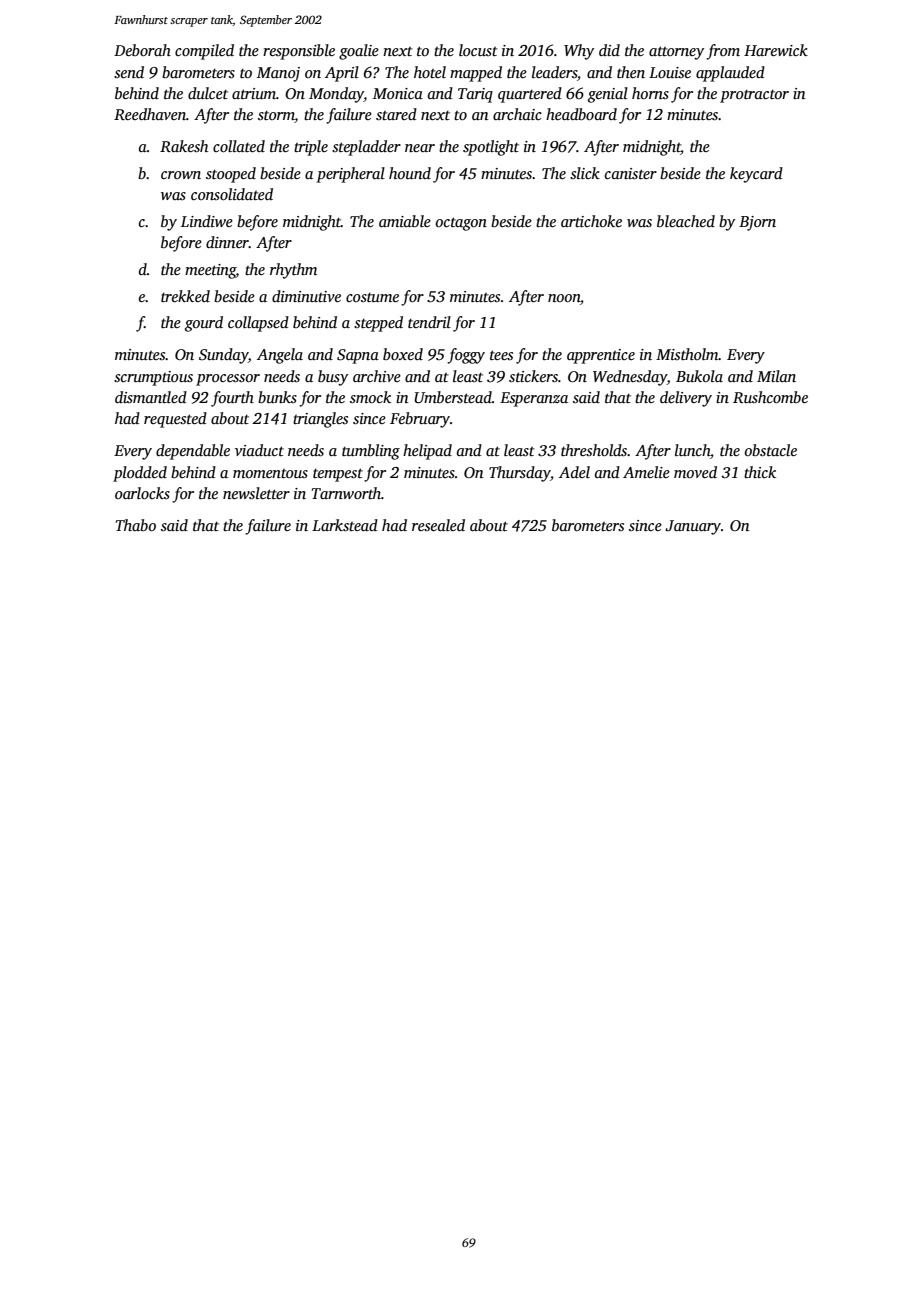  Describe the element at coordinates (223, 356) in the screenshot. I see `Sunday` at that location.
